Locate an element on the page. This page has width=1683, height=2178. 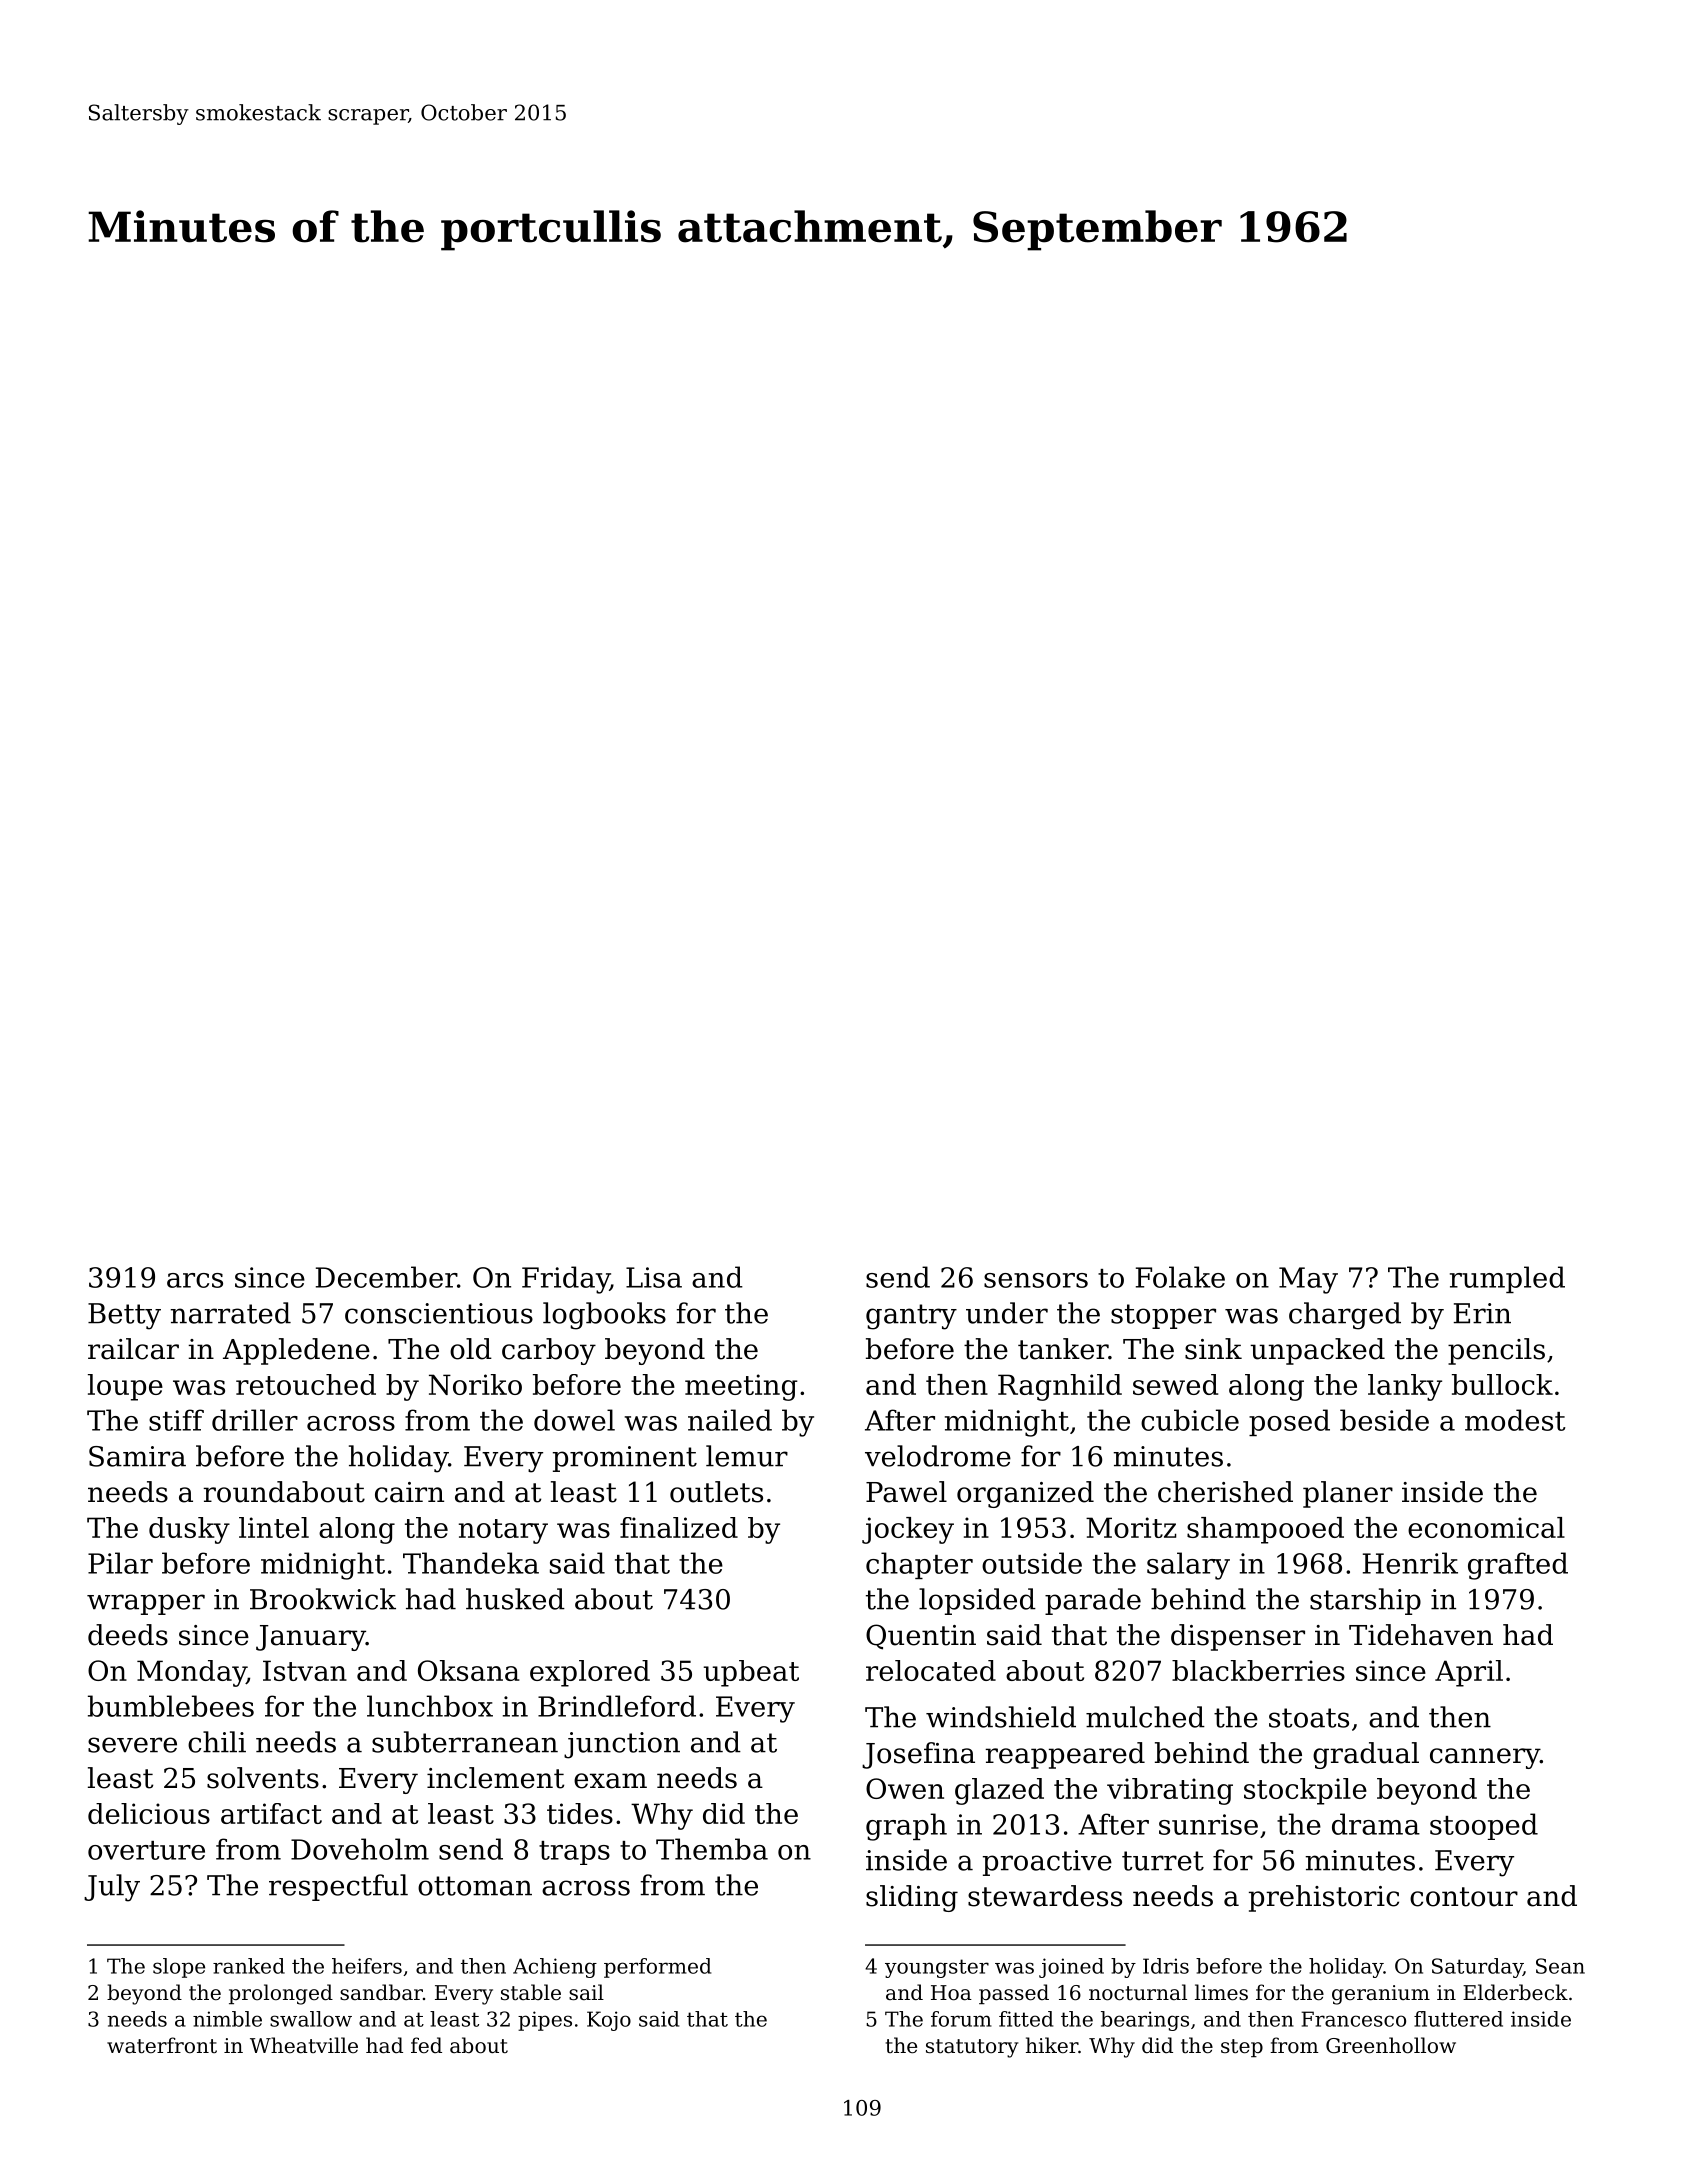
cubicle is located at coordinates (1190, 1420).
